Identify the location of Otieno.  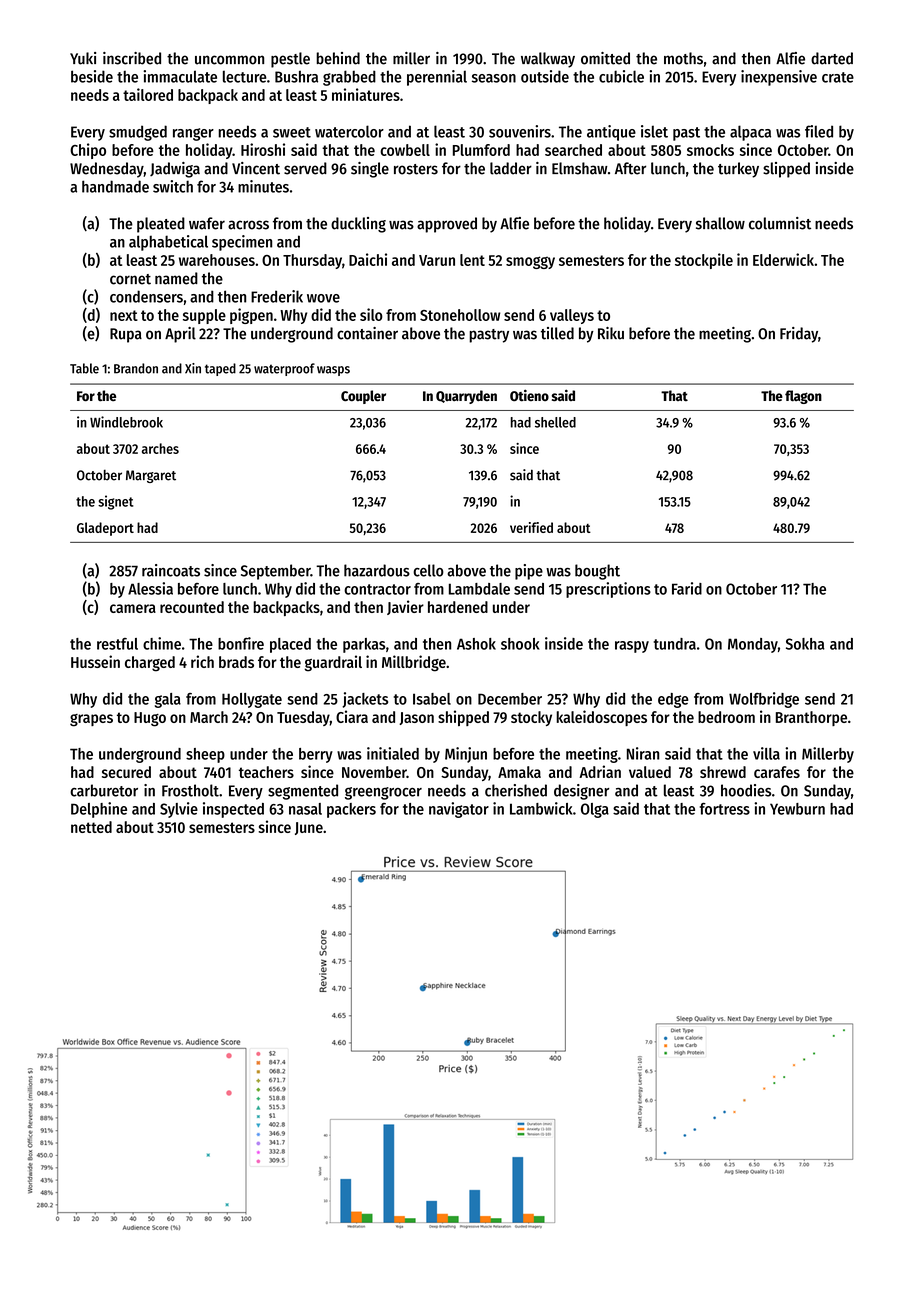
(529, 395).
